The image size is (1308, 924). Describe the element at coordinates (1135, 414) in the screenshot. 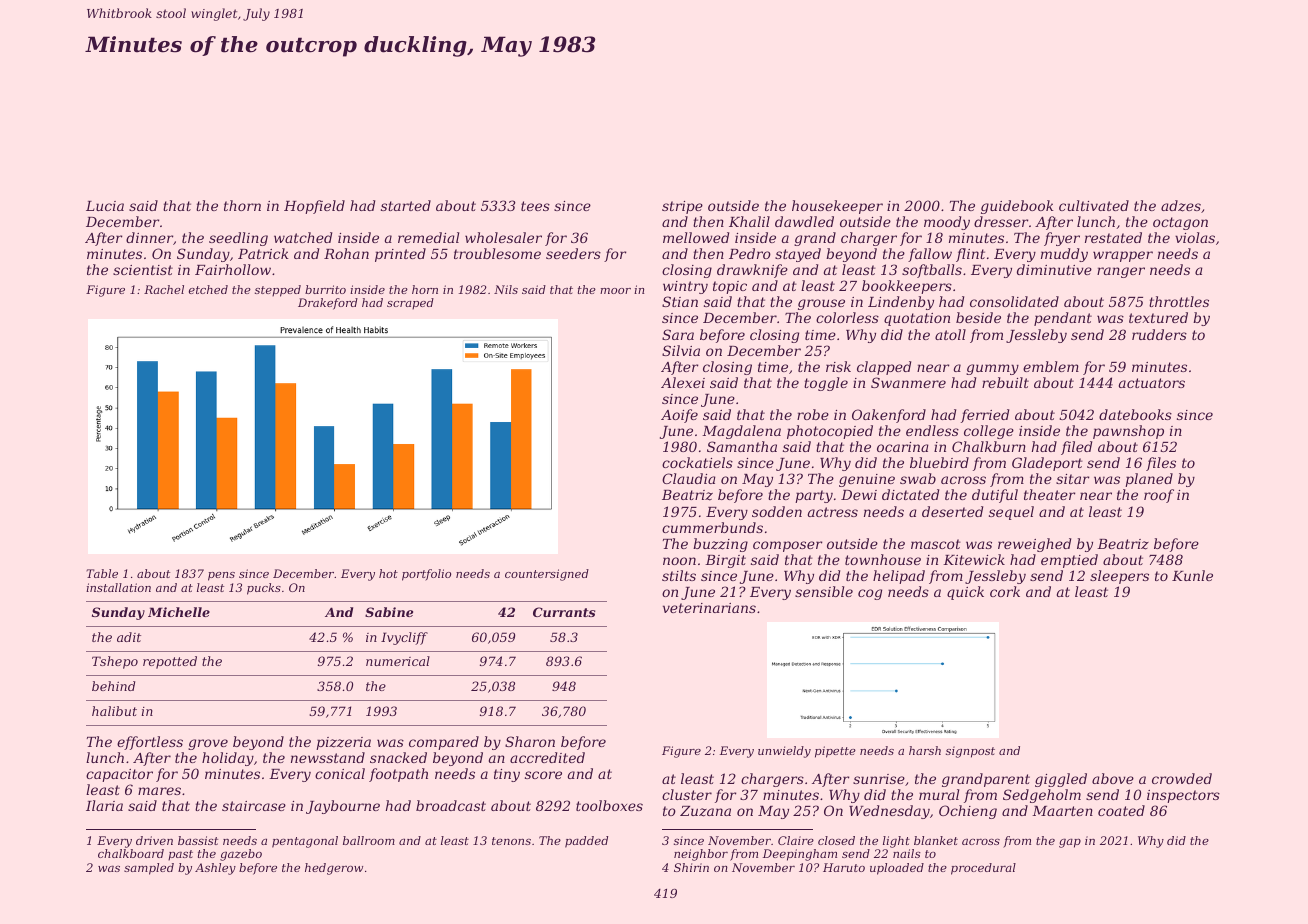

I see `datebooks` at that location.
